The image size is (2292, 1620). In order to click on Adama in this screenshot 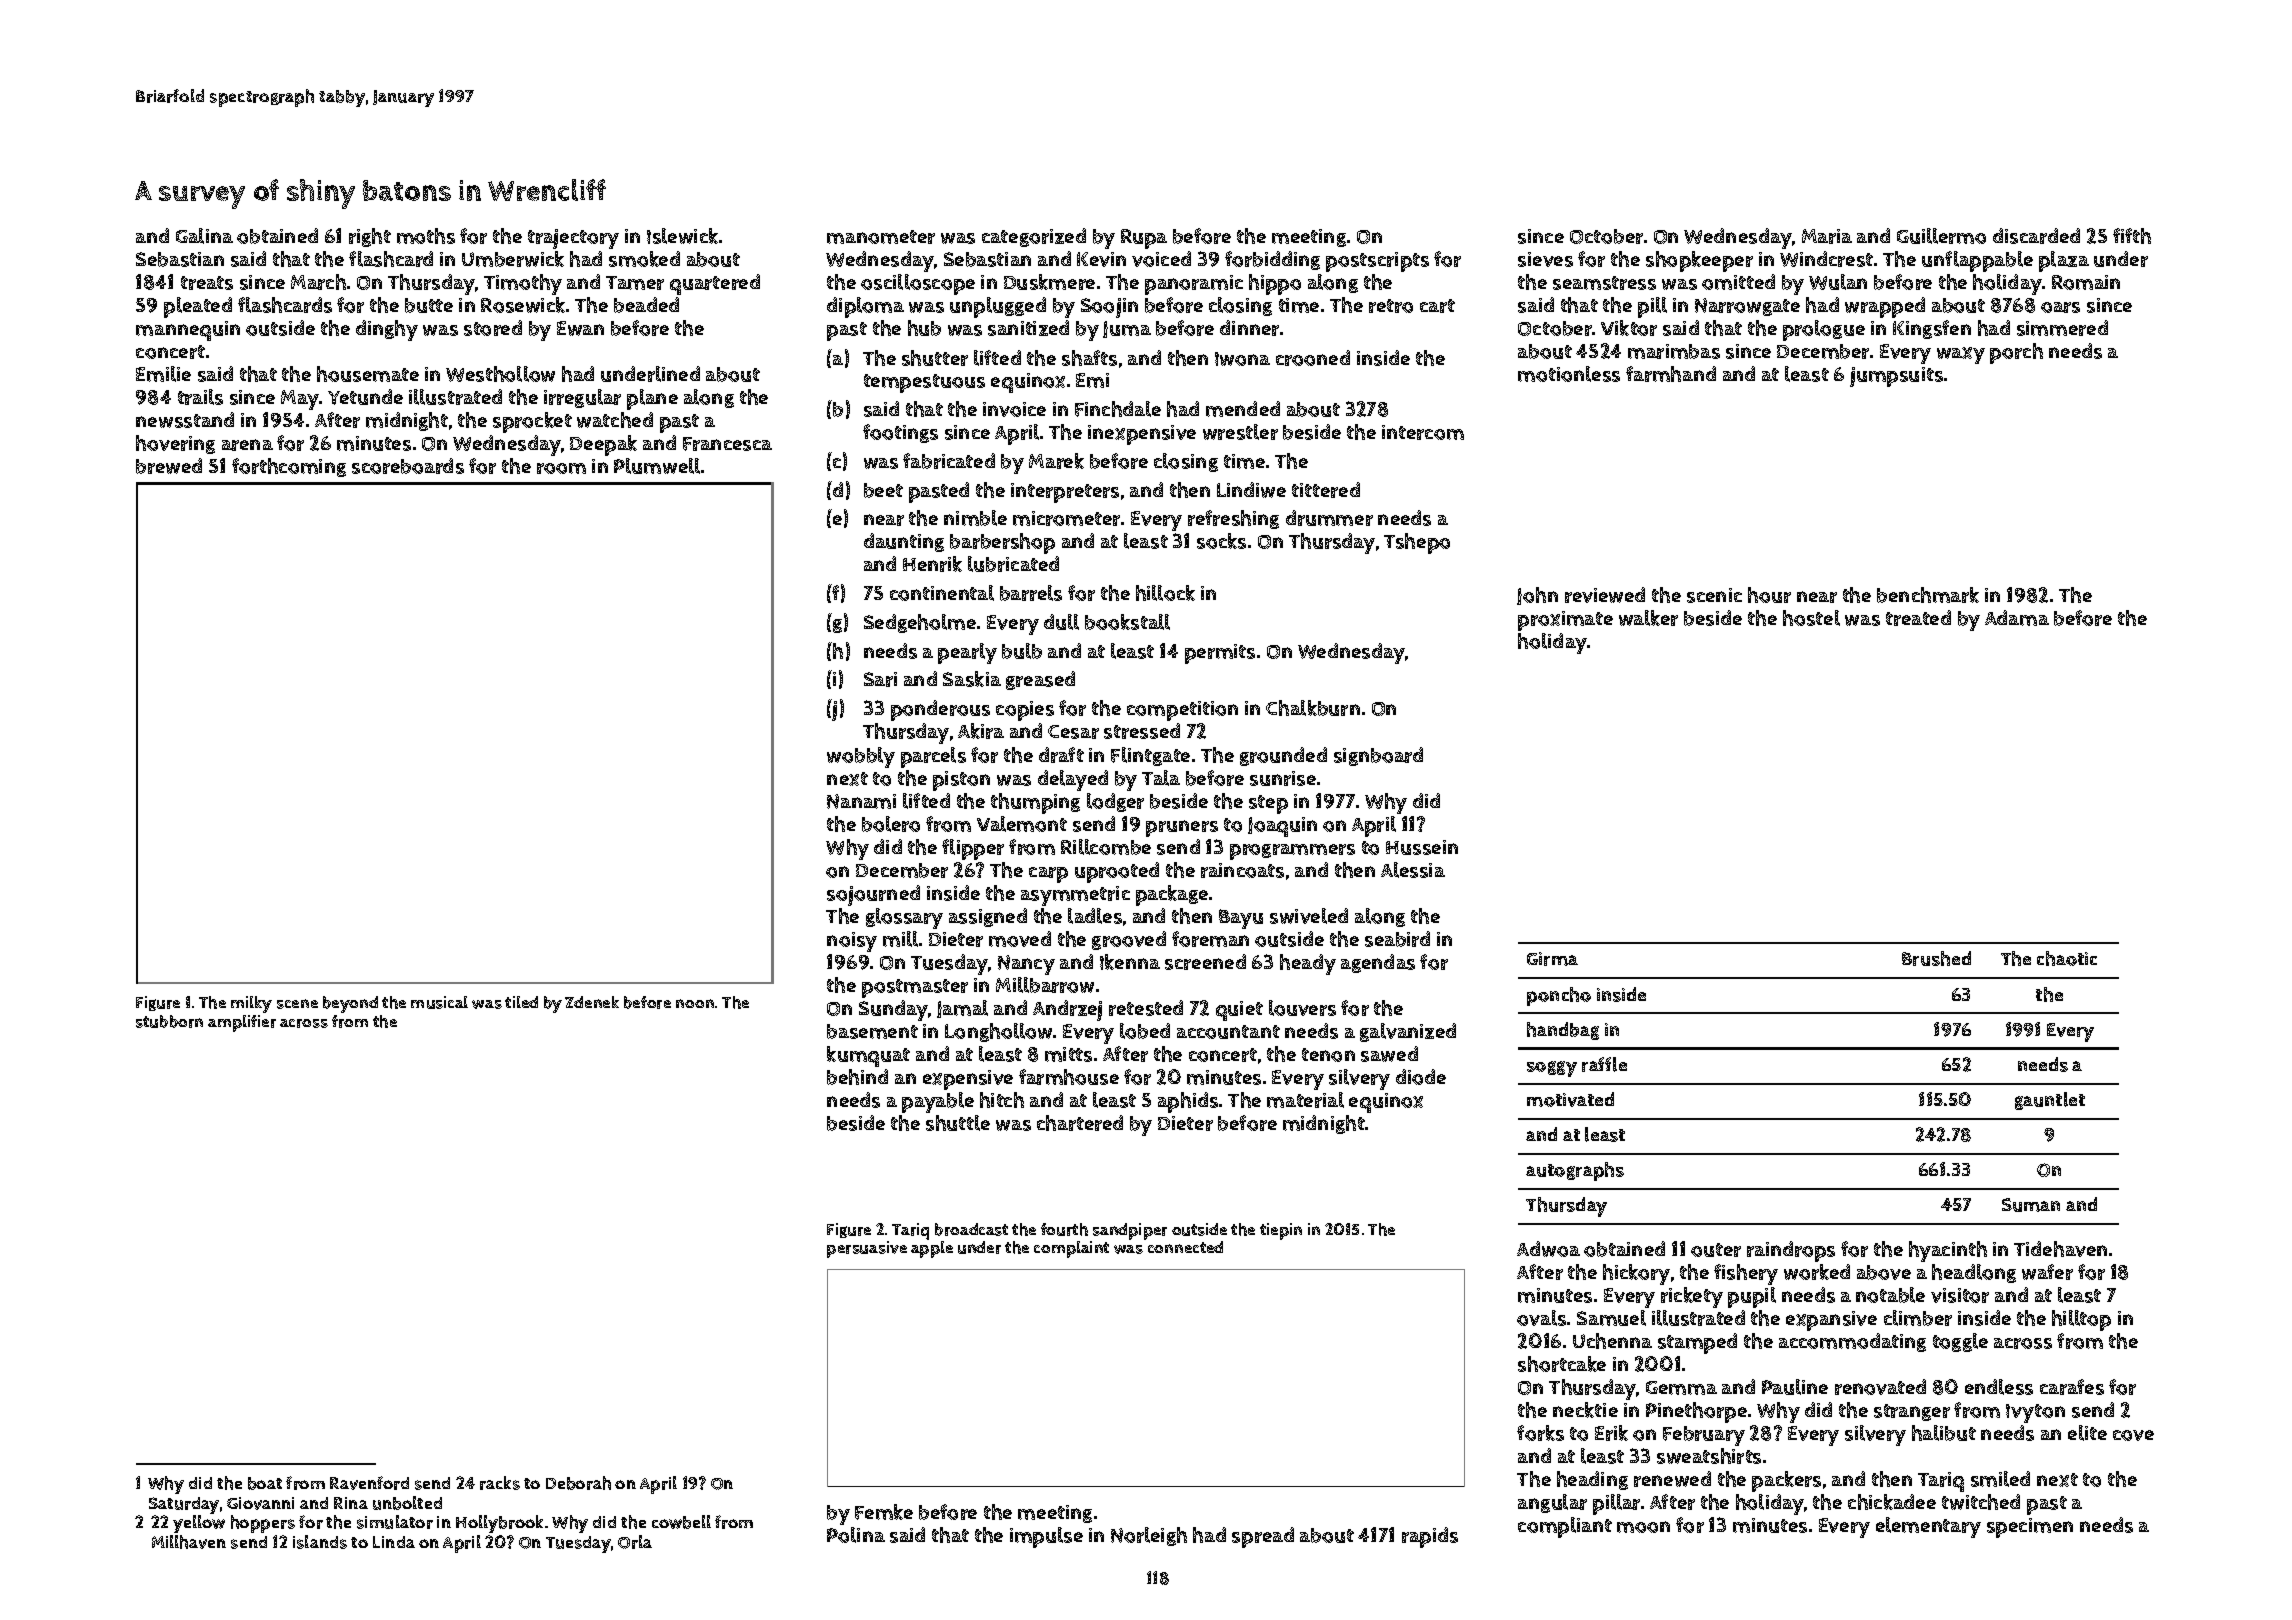, I will do `click(2017, 618)`.
